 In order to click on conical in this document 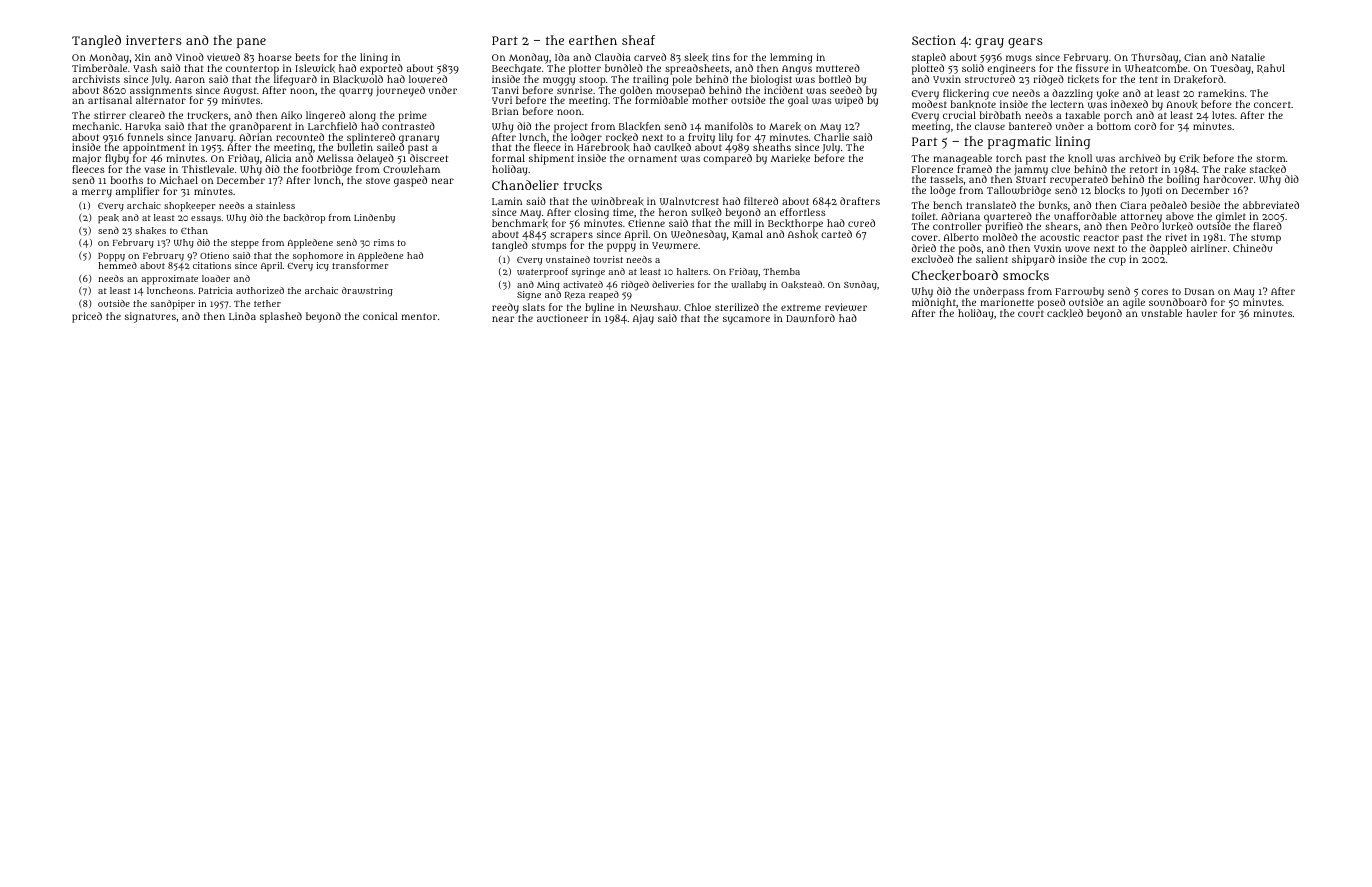, I will do `click(380, 316)`.
